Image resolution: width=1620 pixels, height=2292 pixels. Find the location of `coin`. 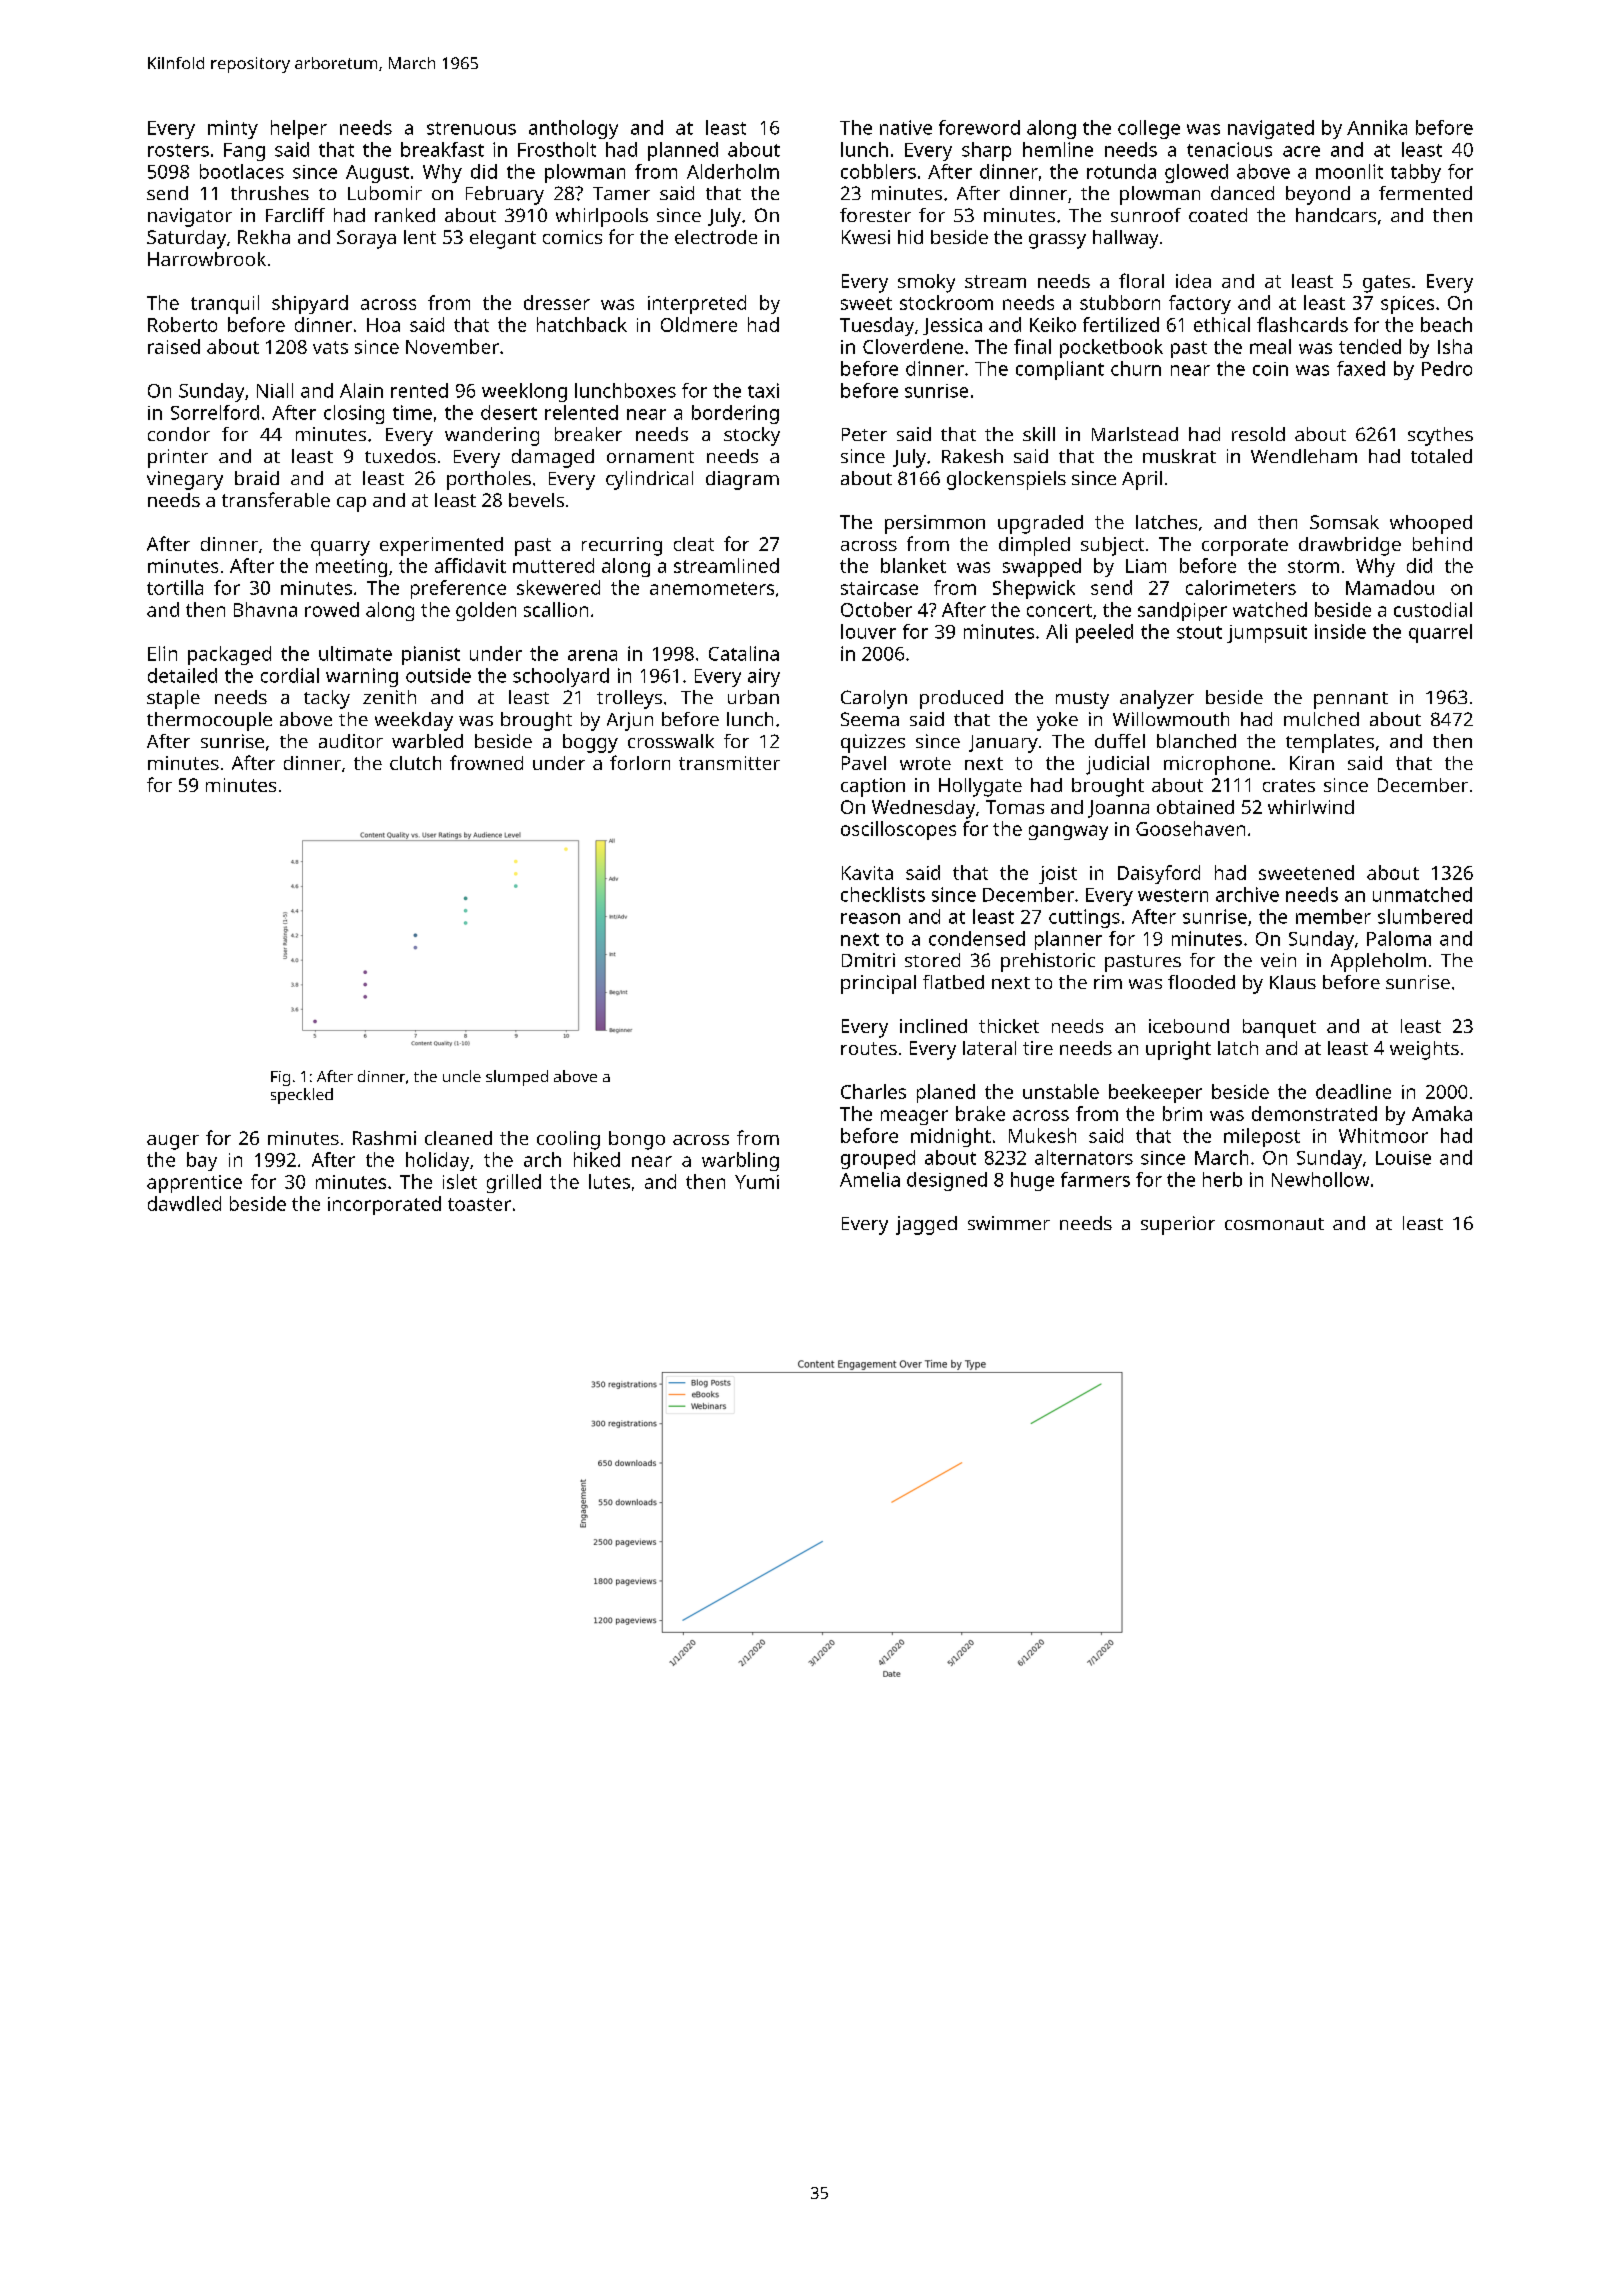

coin is located at coordinates (1270, 369).
